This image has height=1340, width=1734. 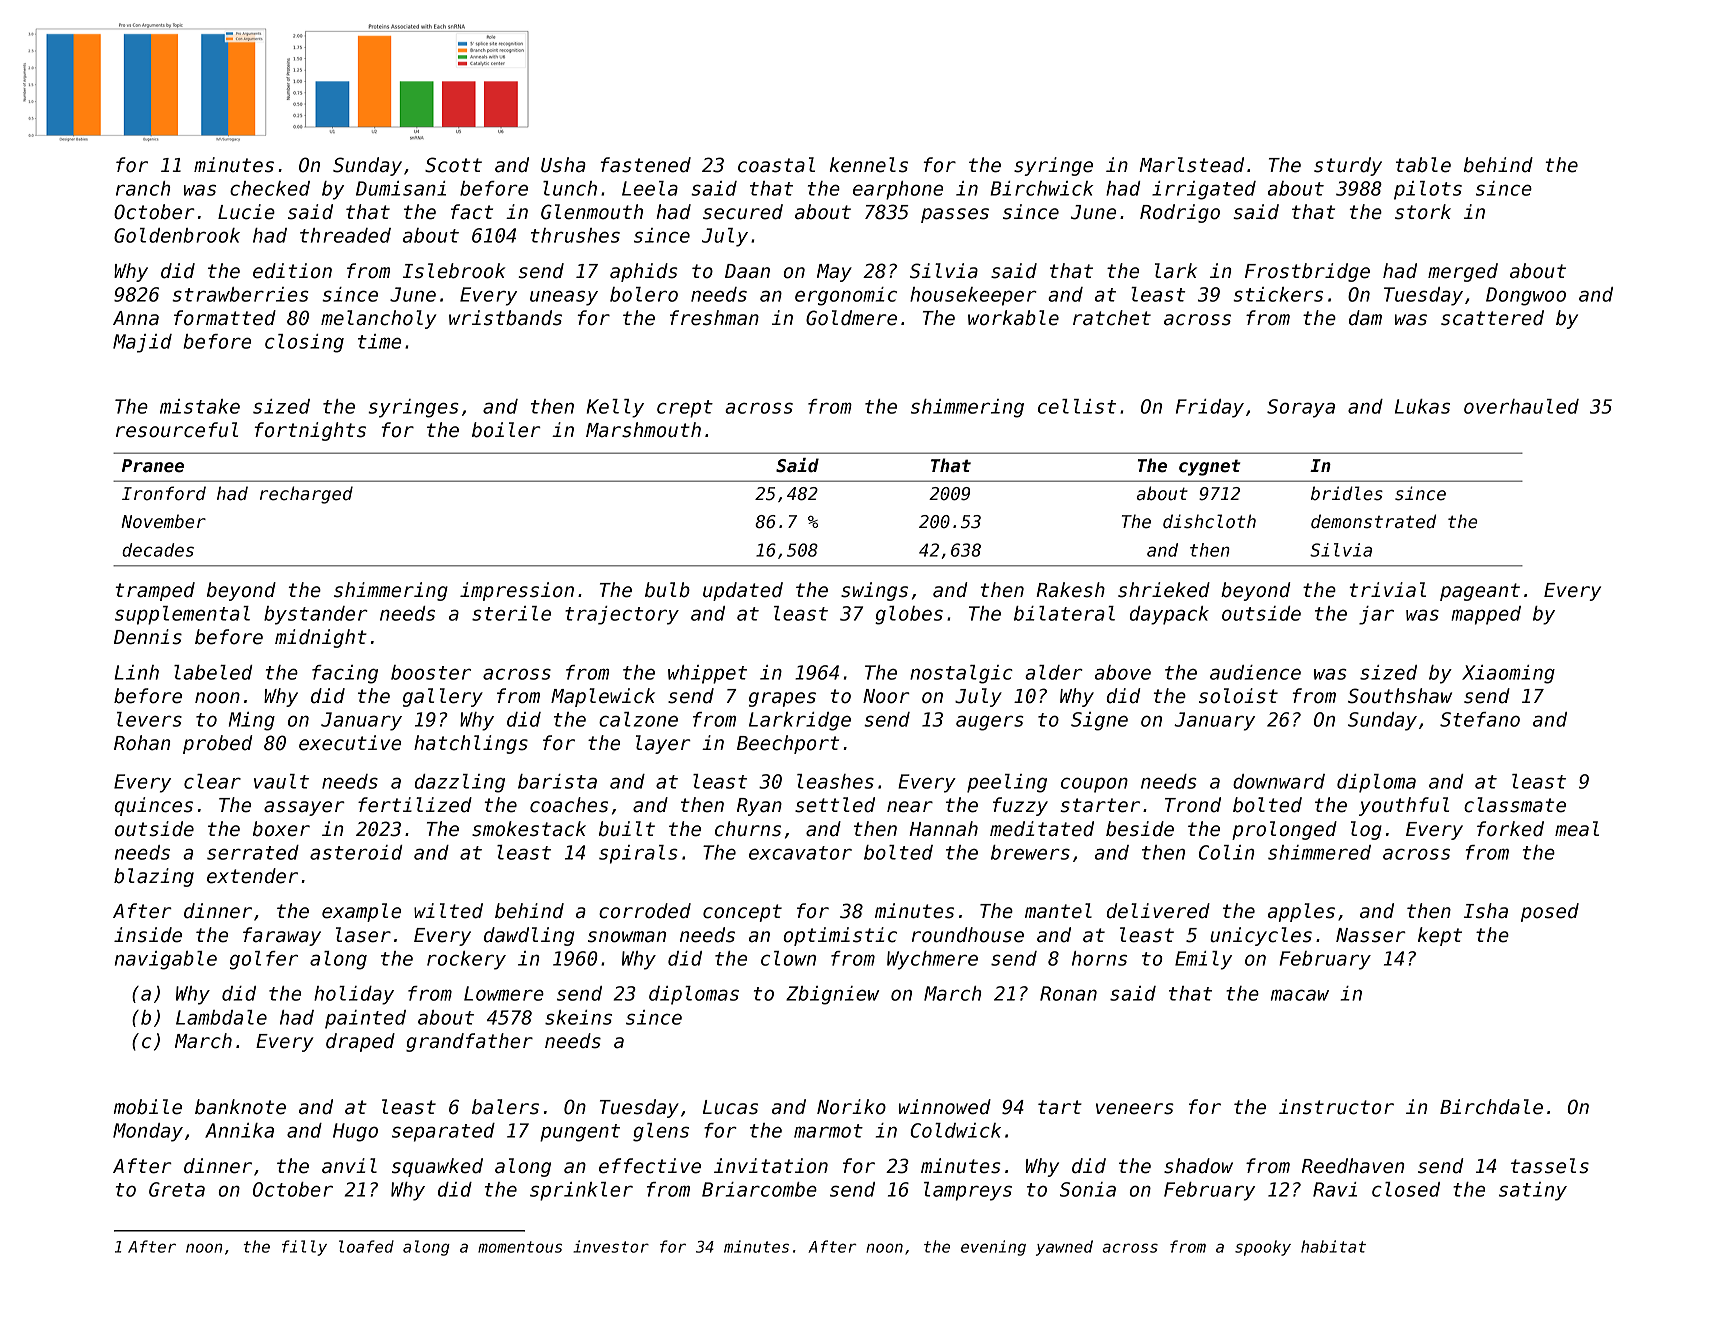 What do you see at coordinates (1064, 1248) in the image?
I see `yawned` at bounding box center [1064, 1248].
